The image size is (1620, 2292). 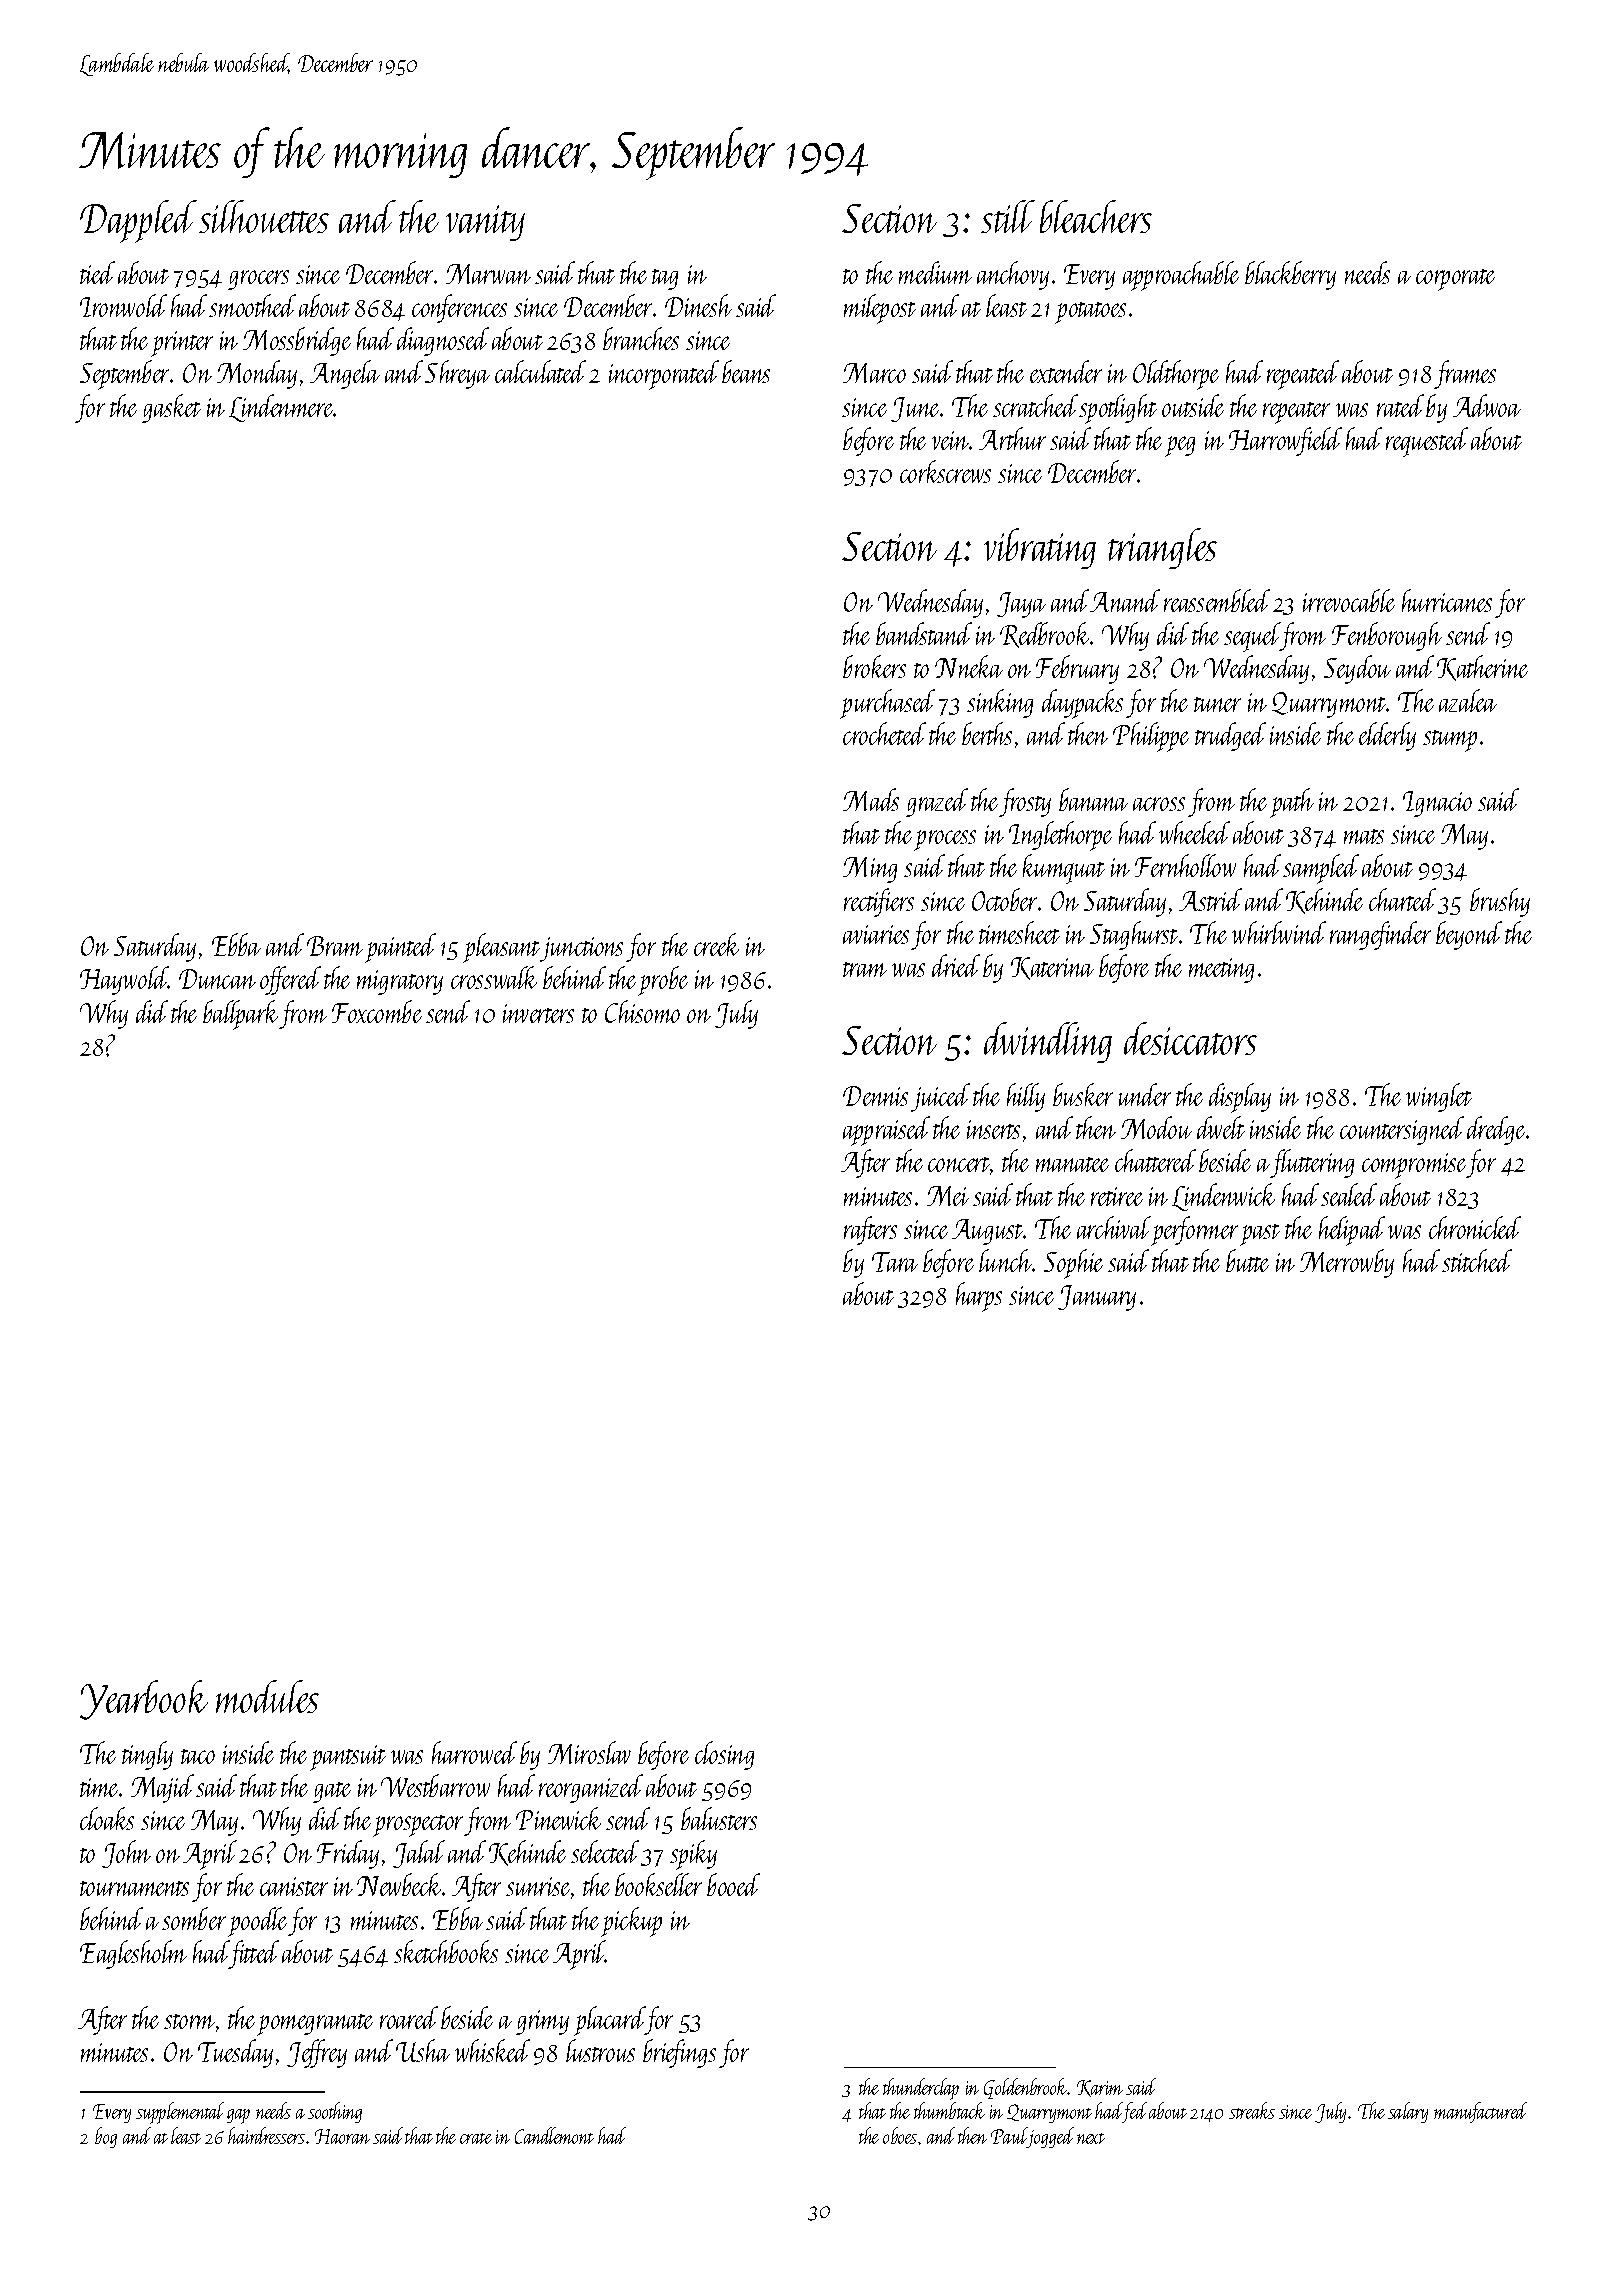 I want to click on crate, so click(x=476, y=2138).
